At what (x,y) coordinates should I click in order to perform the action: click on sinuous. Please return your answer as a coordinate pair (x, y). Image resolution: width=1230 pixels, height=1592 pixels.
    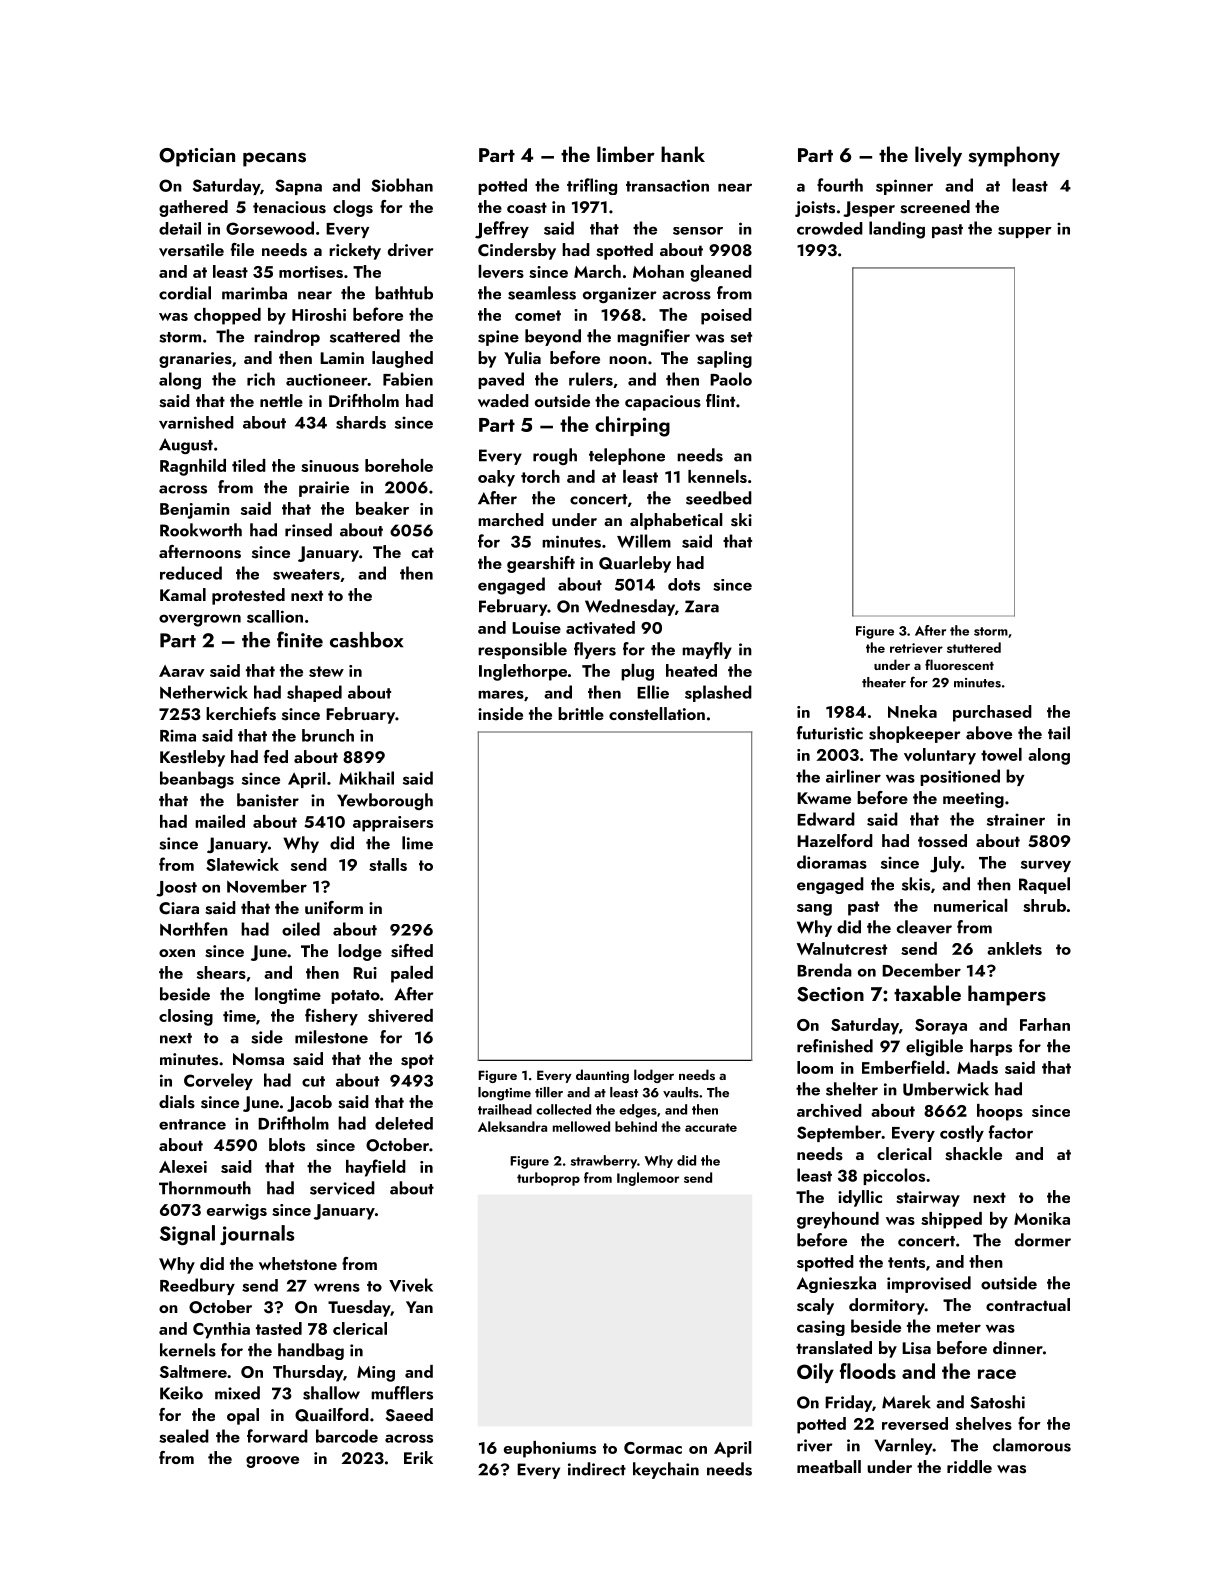
    Looking at the image, I should click on (330, 466).
